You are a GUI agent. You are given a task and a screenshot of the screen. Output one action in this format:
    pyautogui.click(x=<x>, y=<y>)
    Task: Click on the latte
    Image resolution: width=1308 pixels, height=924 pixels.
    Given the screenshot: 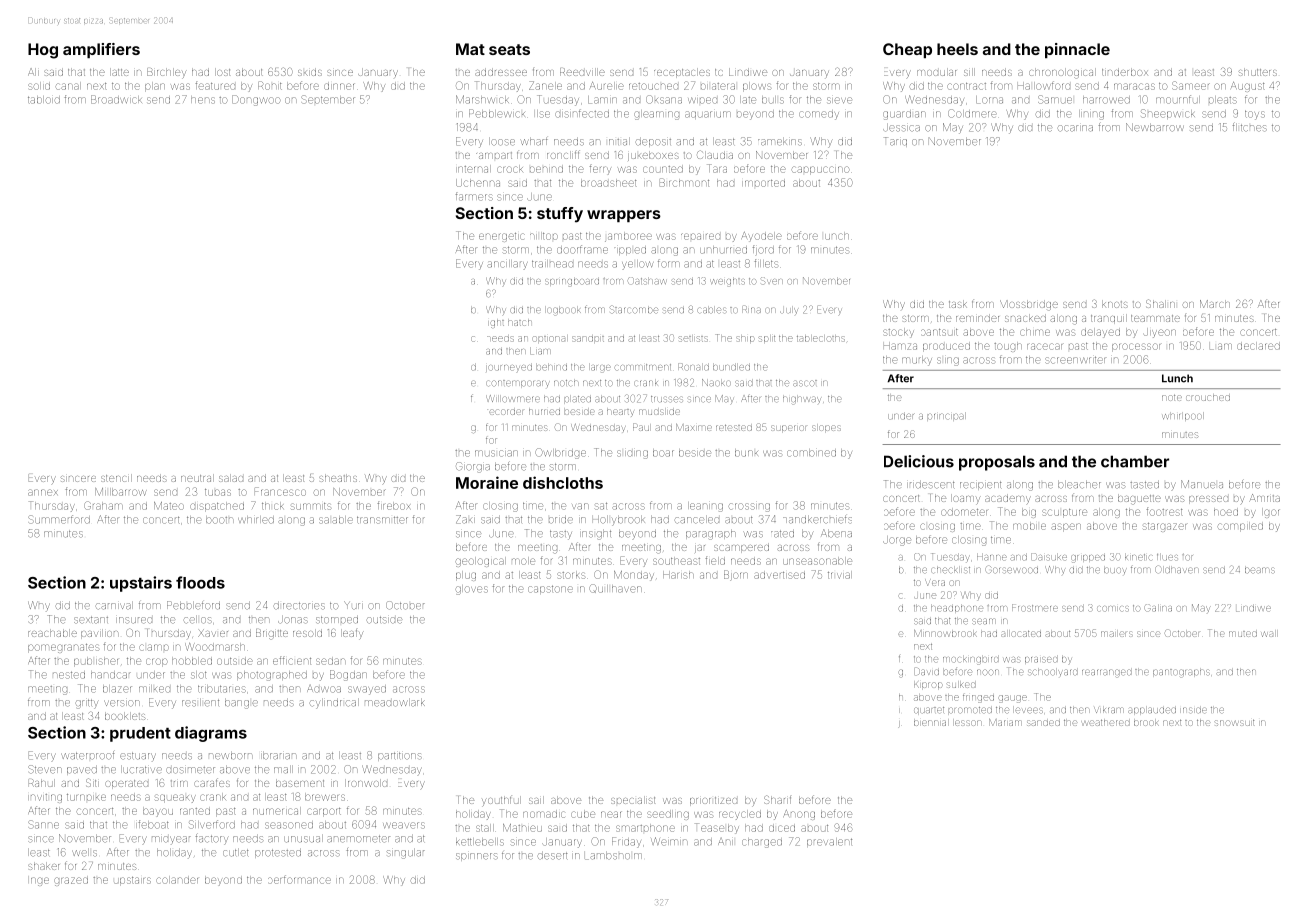 What is the action you would take?
    pyautogui.click(x=119, y=72)
